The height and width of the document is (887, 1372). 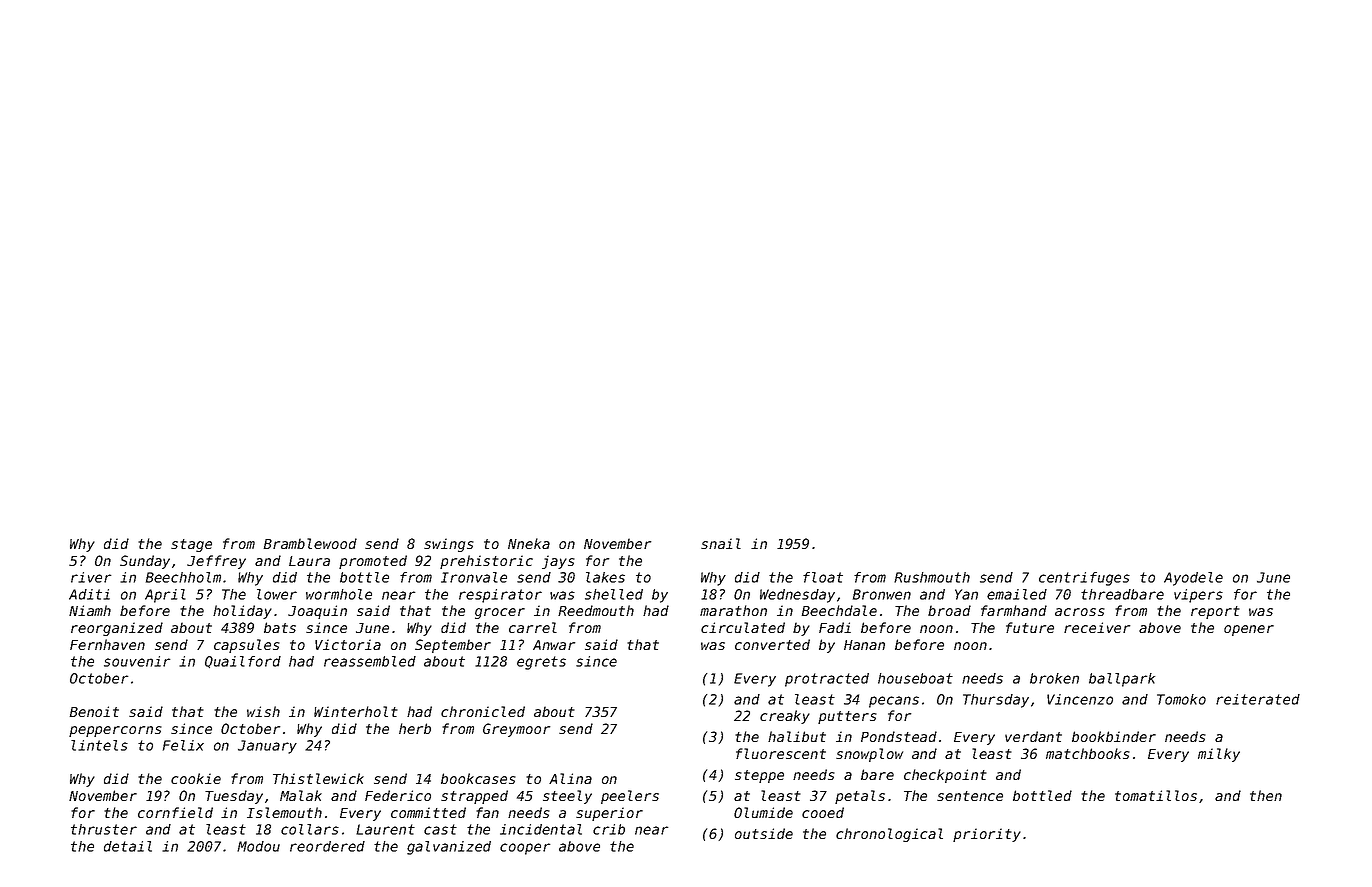 I want to click on cooper, so click(x=525, y=849).
